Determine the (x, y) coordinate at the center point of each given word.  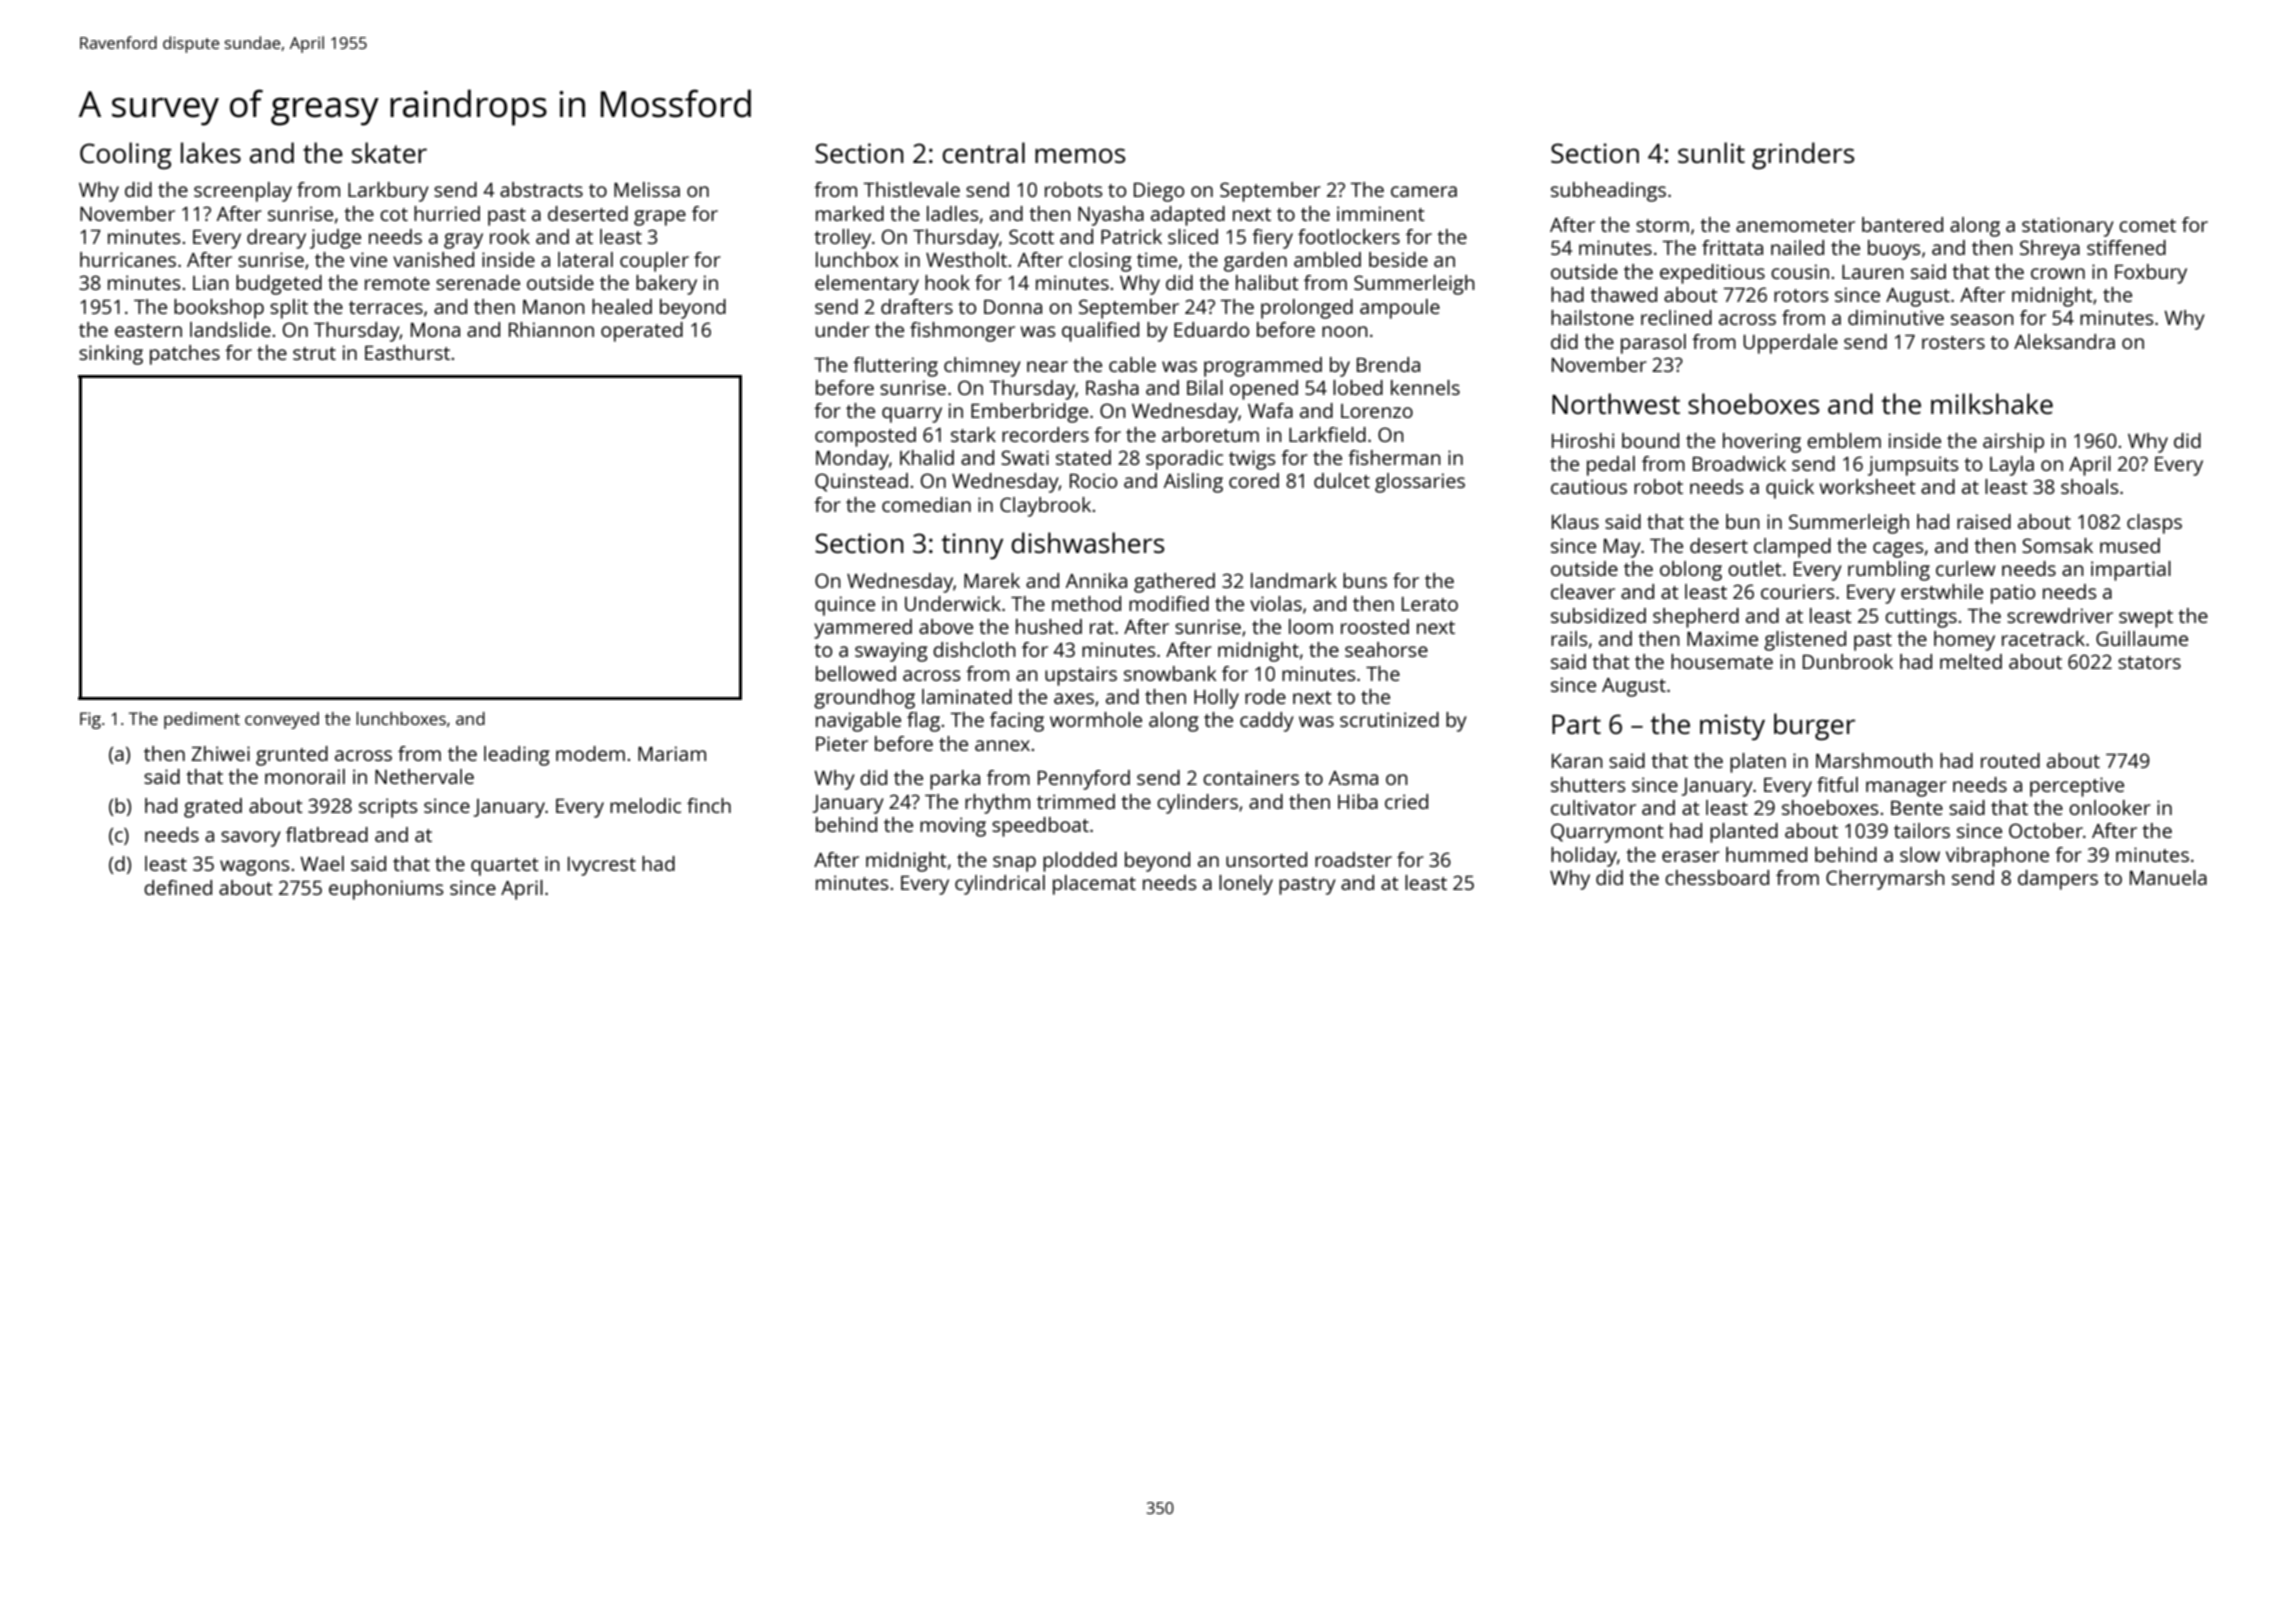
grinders (1803, 156)
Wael (322, 863)
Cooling (126, 156)
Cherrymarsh (1885, 880)
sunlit (1711, 152)
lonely (1246, 885)
